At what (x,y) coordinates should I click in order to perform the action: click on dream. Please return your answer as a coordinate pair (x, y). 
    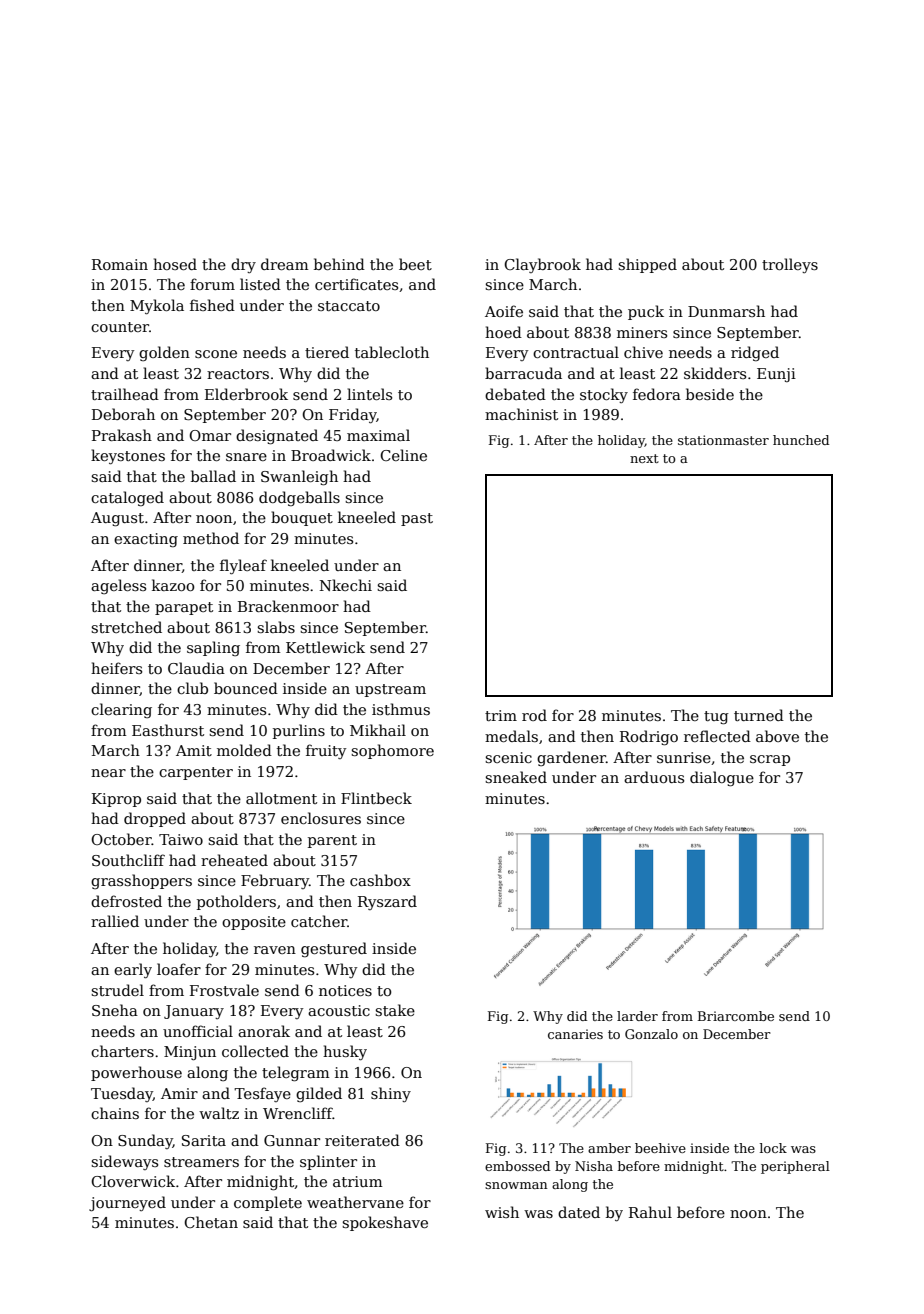
    Looking at the image, I should click on (285, 264).
